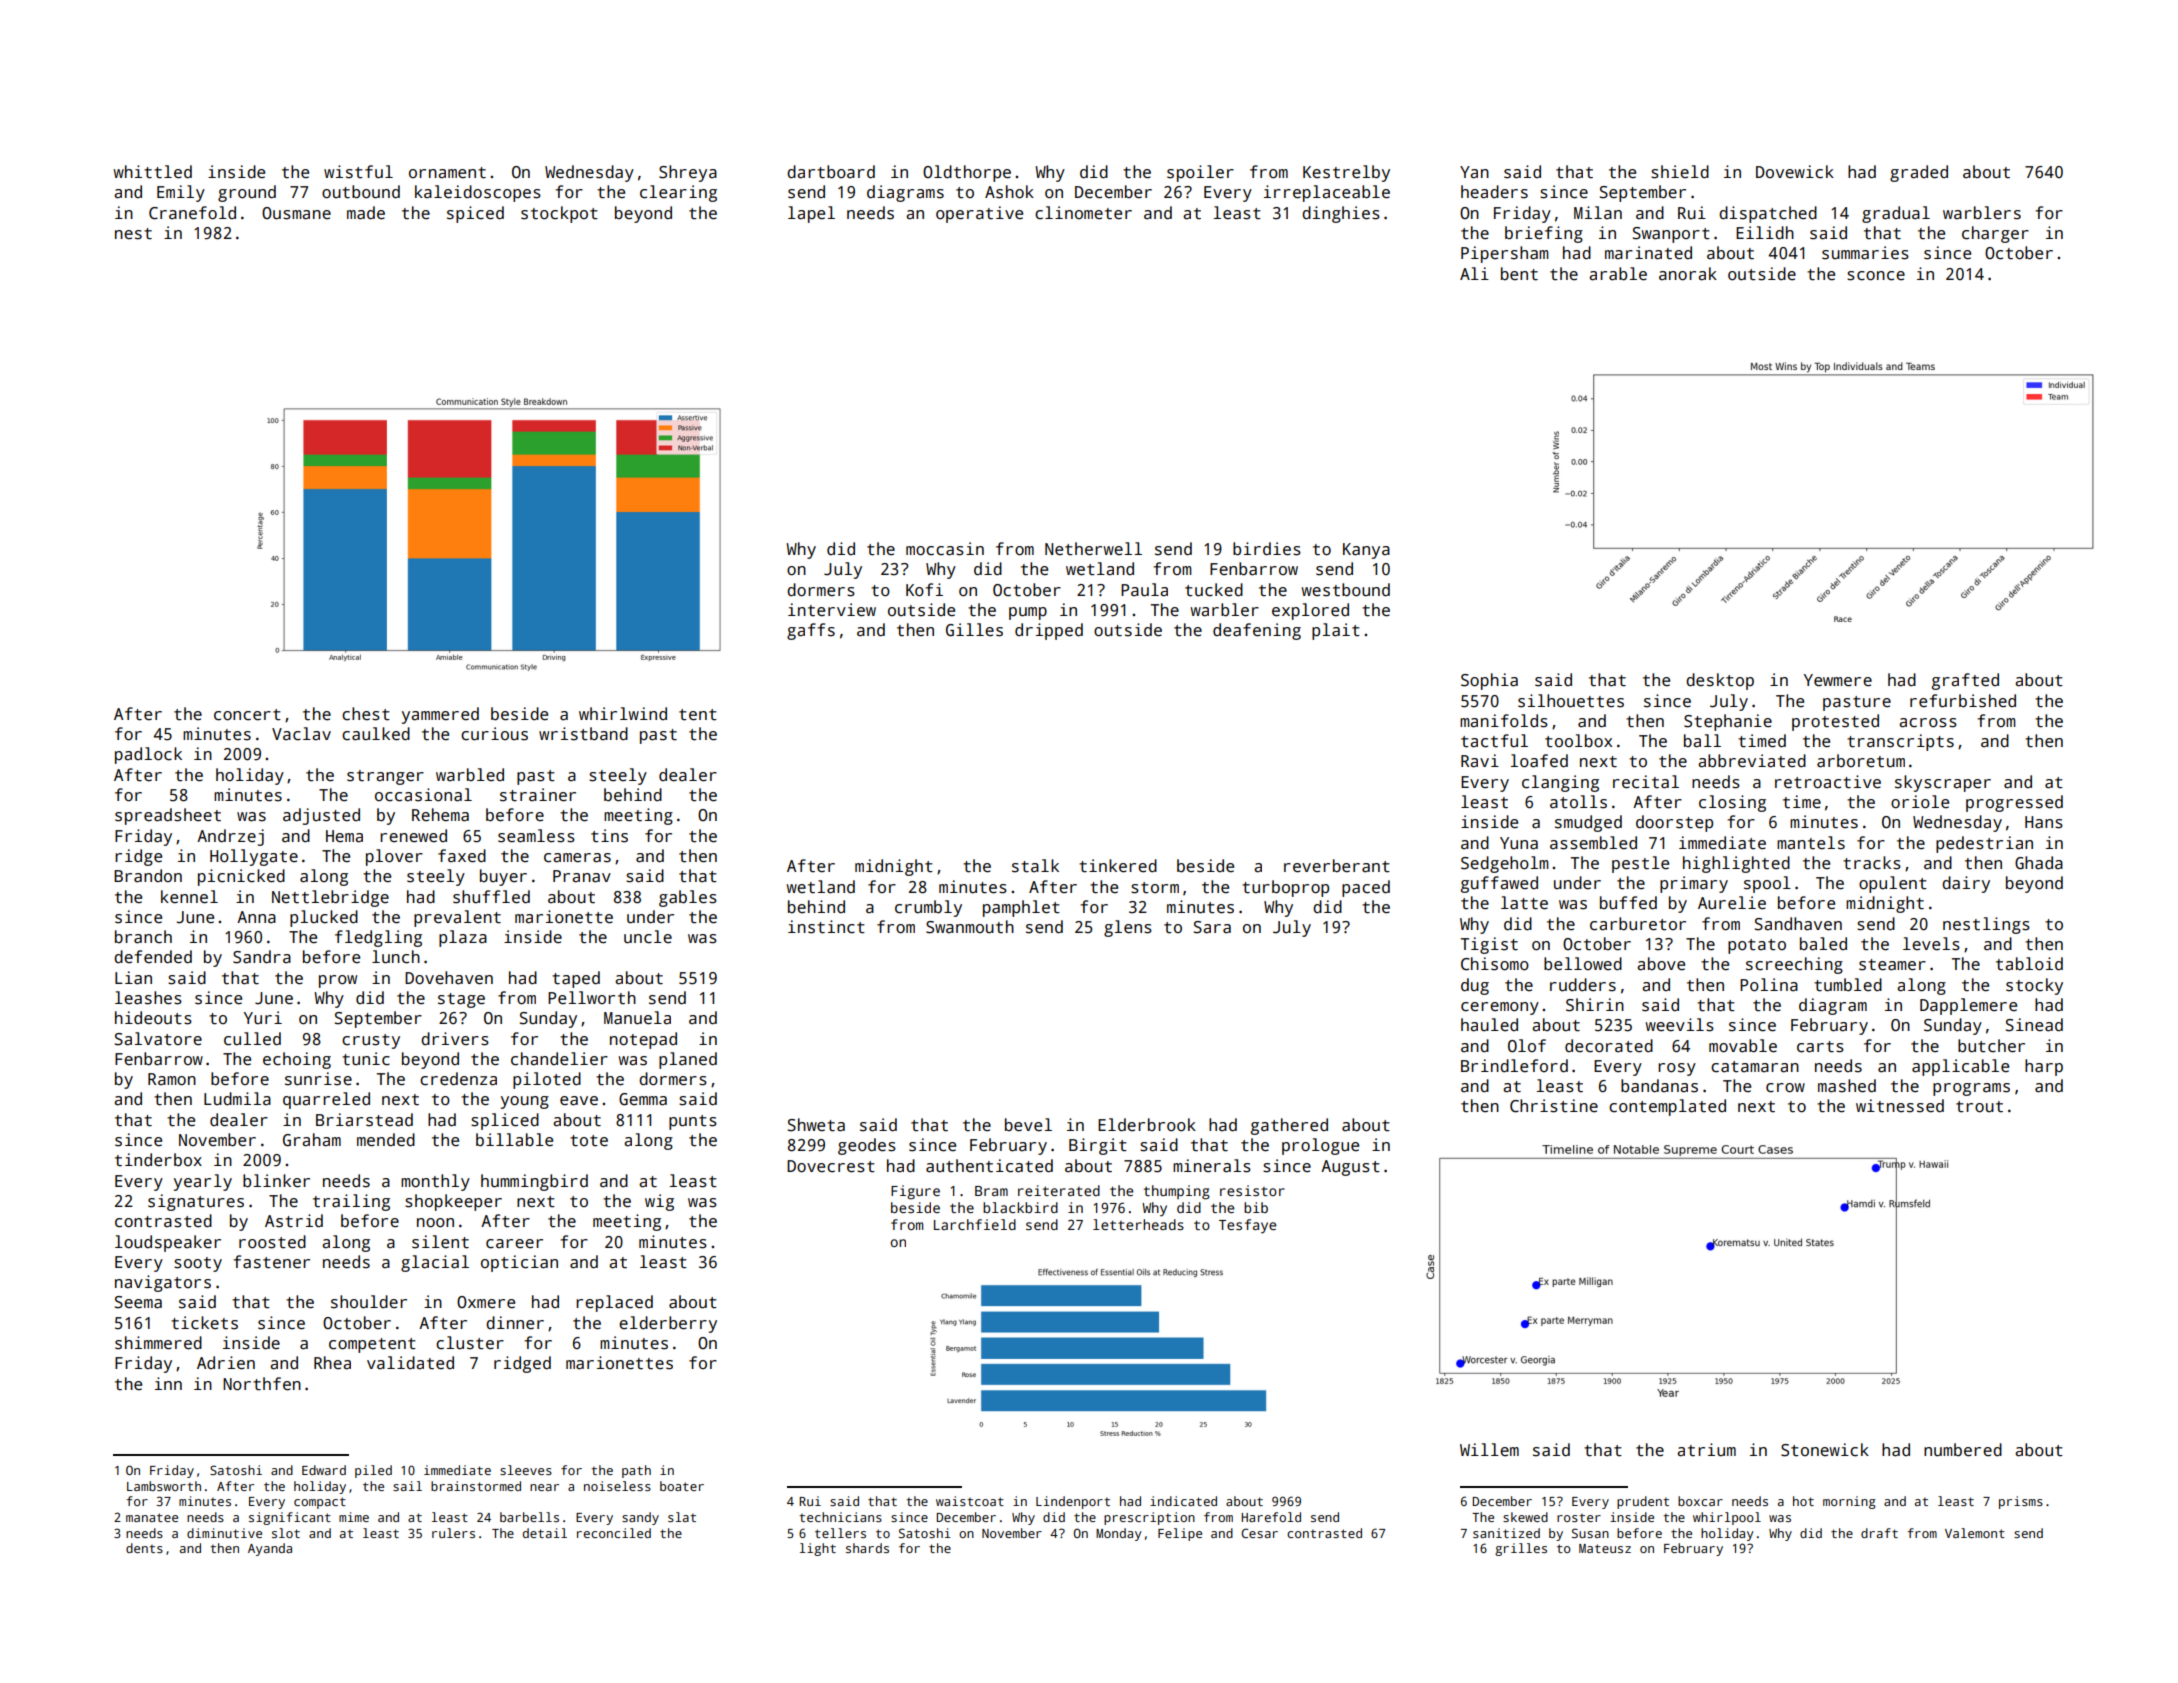 This screenshot has width=2178, height=1683. I want to click on contemplated, so click(1667, 1107).
